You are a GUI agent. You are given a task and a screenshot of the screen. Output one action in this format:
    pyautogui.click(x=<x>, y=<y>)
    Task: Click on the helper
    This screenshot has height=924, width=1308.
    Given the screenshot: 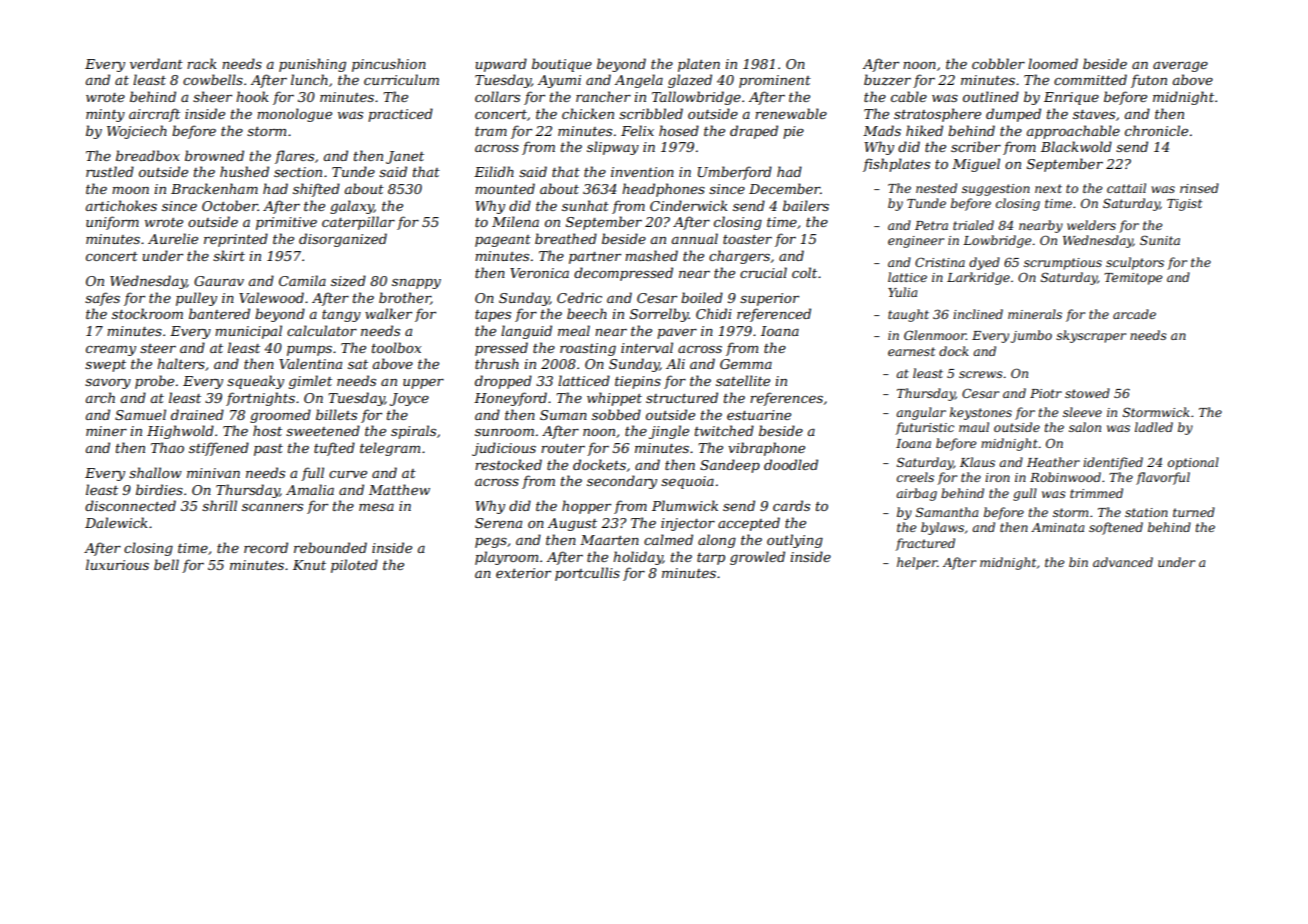 What is the action you would take?
    pyautogui.click(x=917, y=563)
